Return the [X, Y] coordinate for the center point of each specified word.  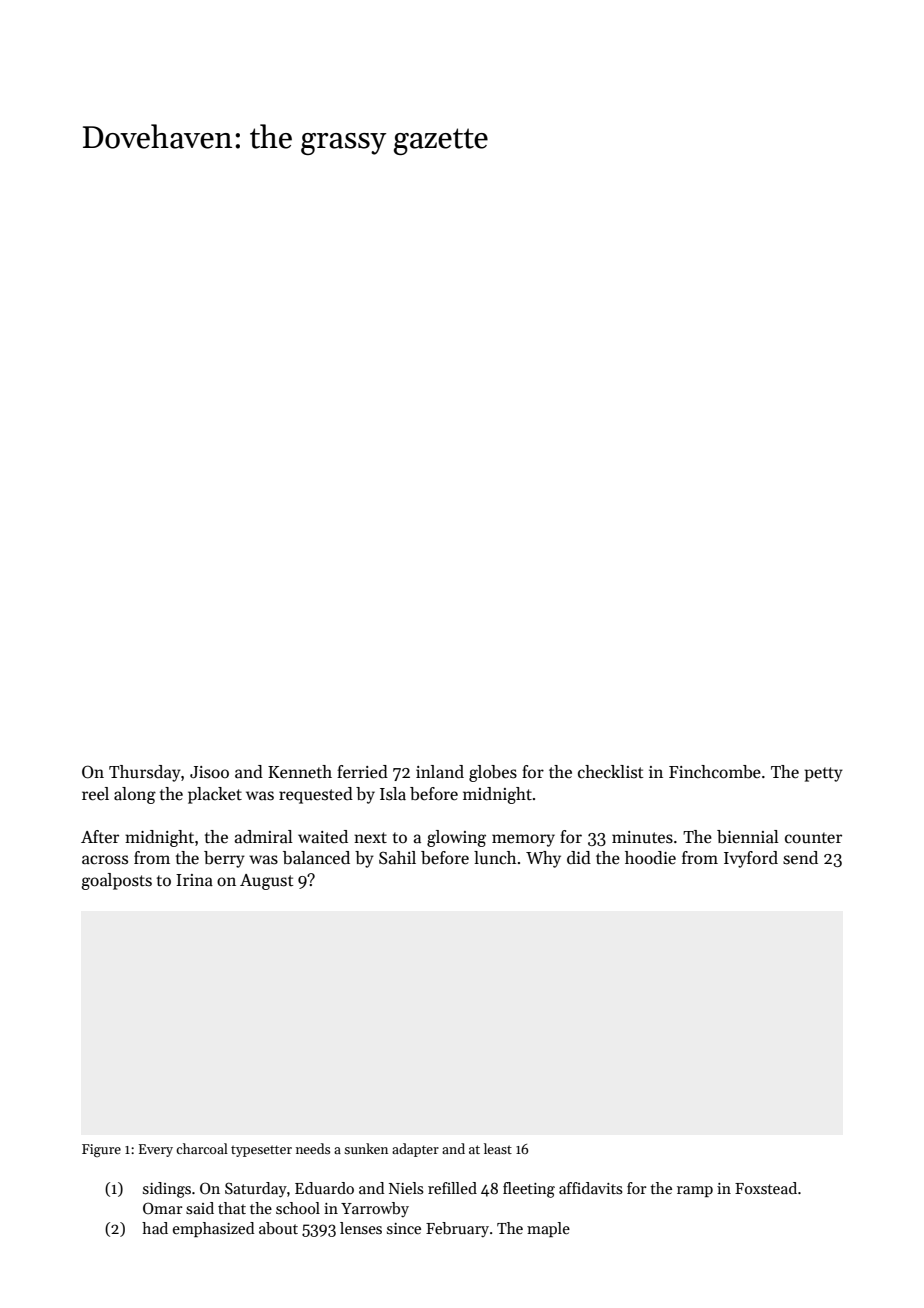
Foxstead [766, 1188]
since [404, 1228]
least [498, 1148]
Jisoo [209, 772]
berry [224, 859]
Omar [163, 1208]
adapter [415, 1150]
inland [440, 772]
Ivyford [751, 859]
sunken [366, 1148]
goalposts [116, 881]
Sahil [397, 858]
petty [823, 774]
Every [156, 1150]
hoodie [650, 858]
